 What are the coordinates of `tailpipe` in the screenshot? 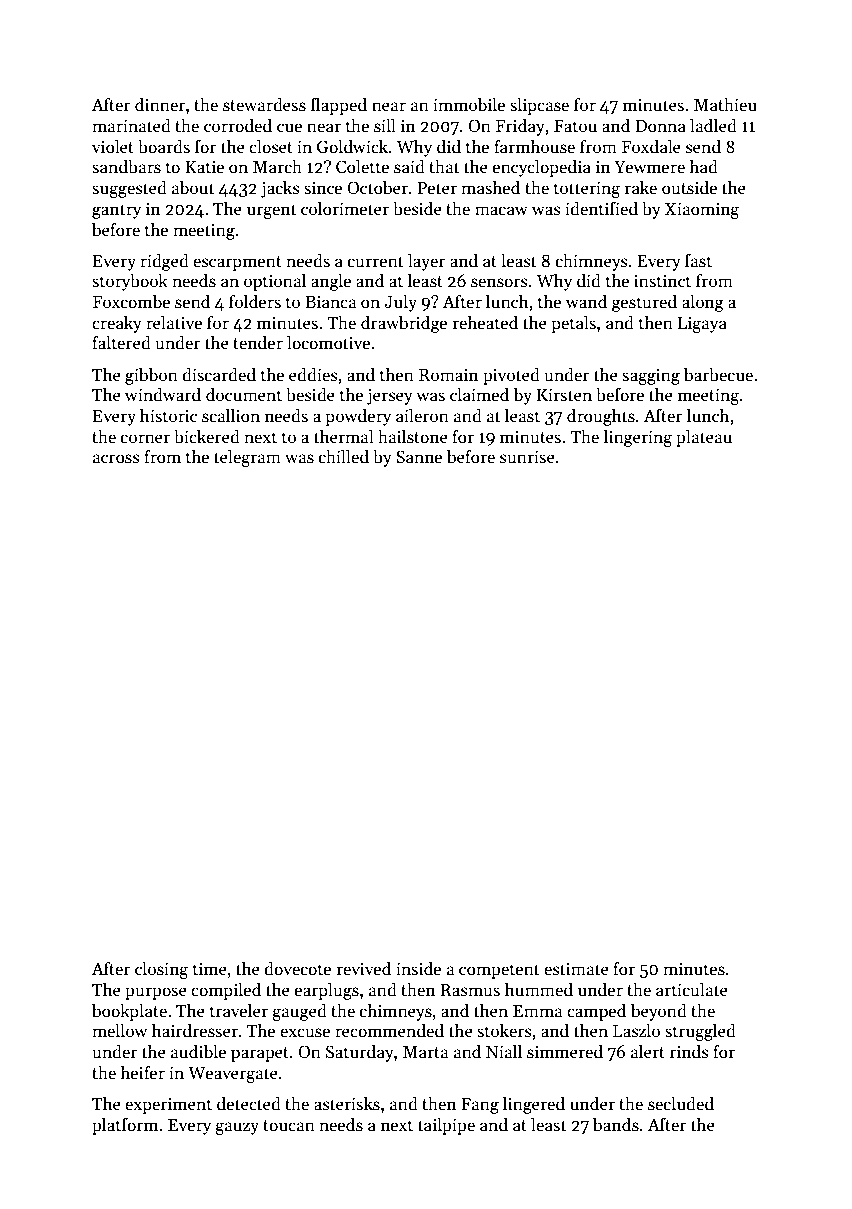 It's located at (446, 1126).
